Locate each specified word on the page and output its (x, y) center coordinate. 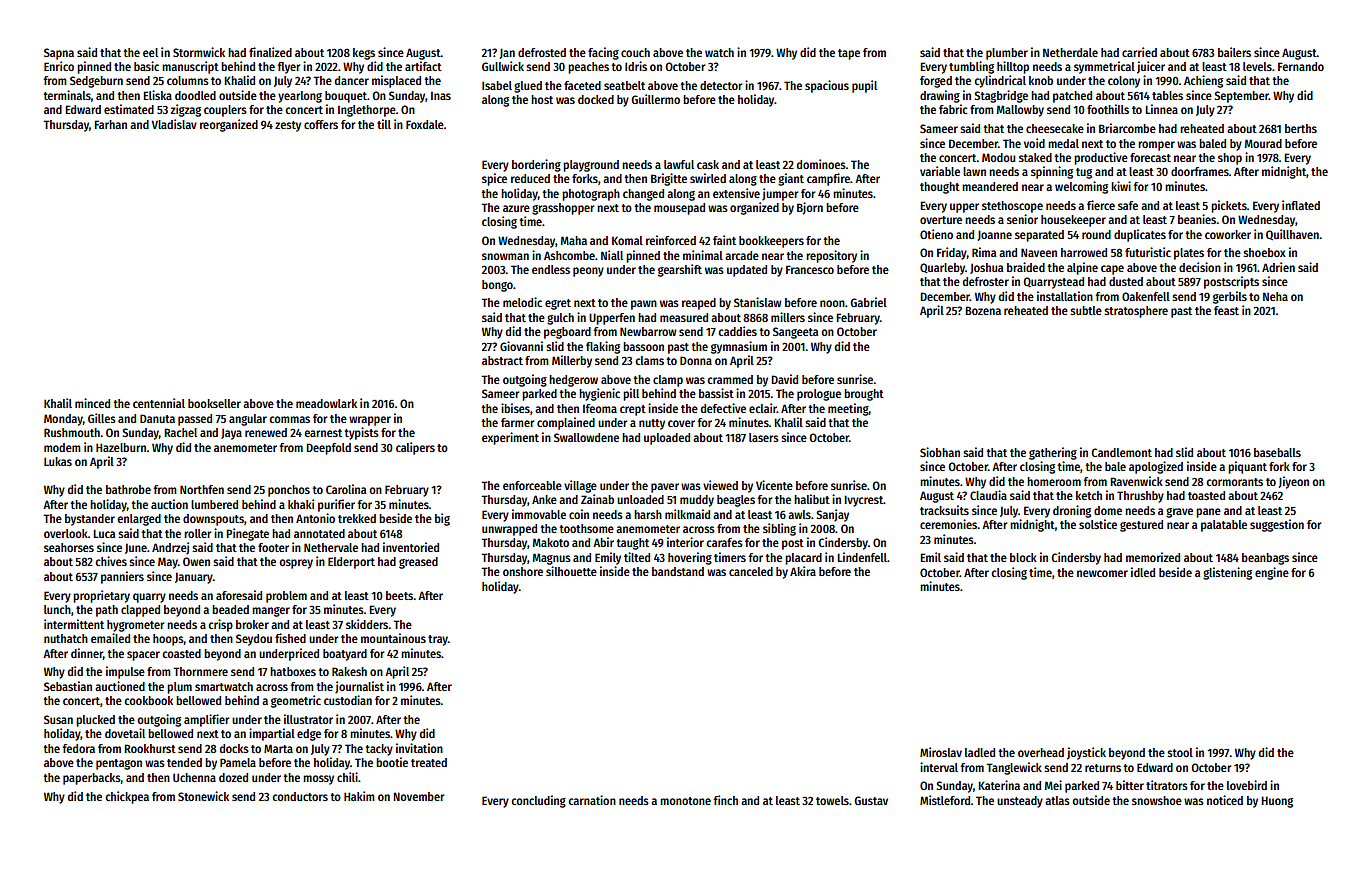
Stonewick (203, 796)
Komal (627, 240)
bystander (90, 520)
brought (864, 395)
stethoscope (1012, 207)
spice (494, 179)
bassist (716, 393)
